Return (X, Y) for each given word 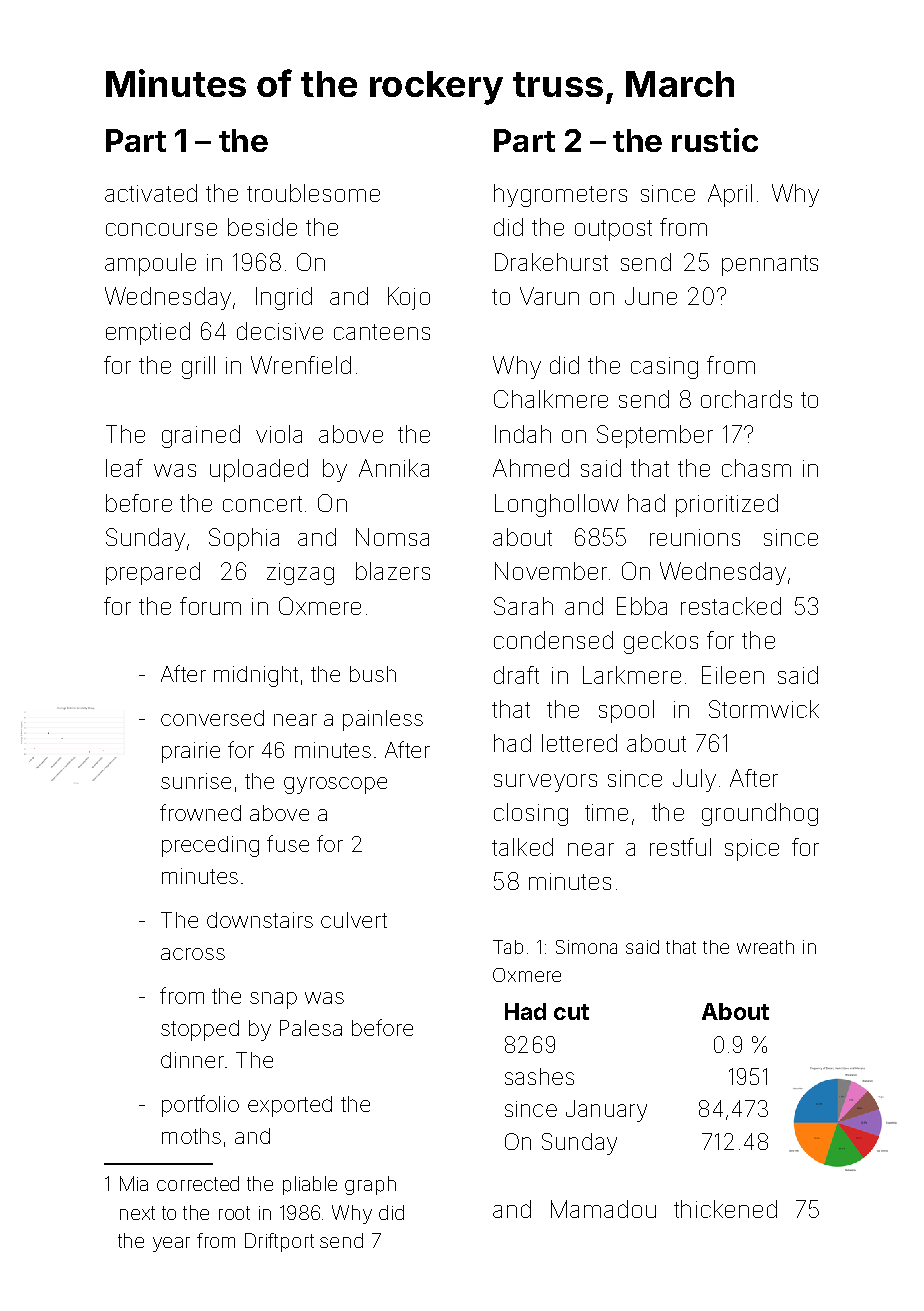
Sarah (523, 606)
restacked (731, 606)
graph (370, 1185)
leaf (124, 468)
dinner (192, 1060)
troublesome (313, 193)
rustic (715, 140)
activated (151, 193)
